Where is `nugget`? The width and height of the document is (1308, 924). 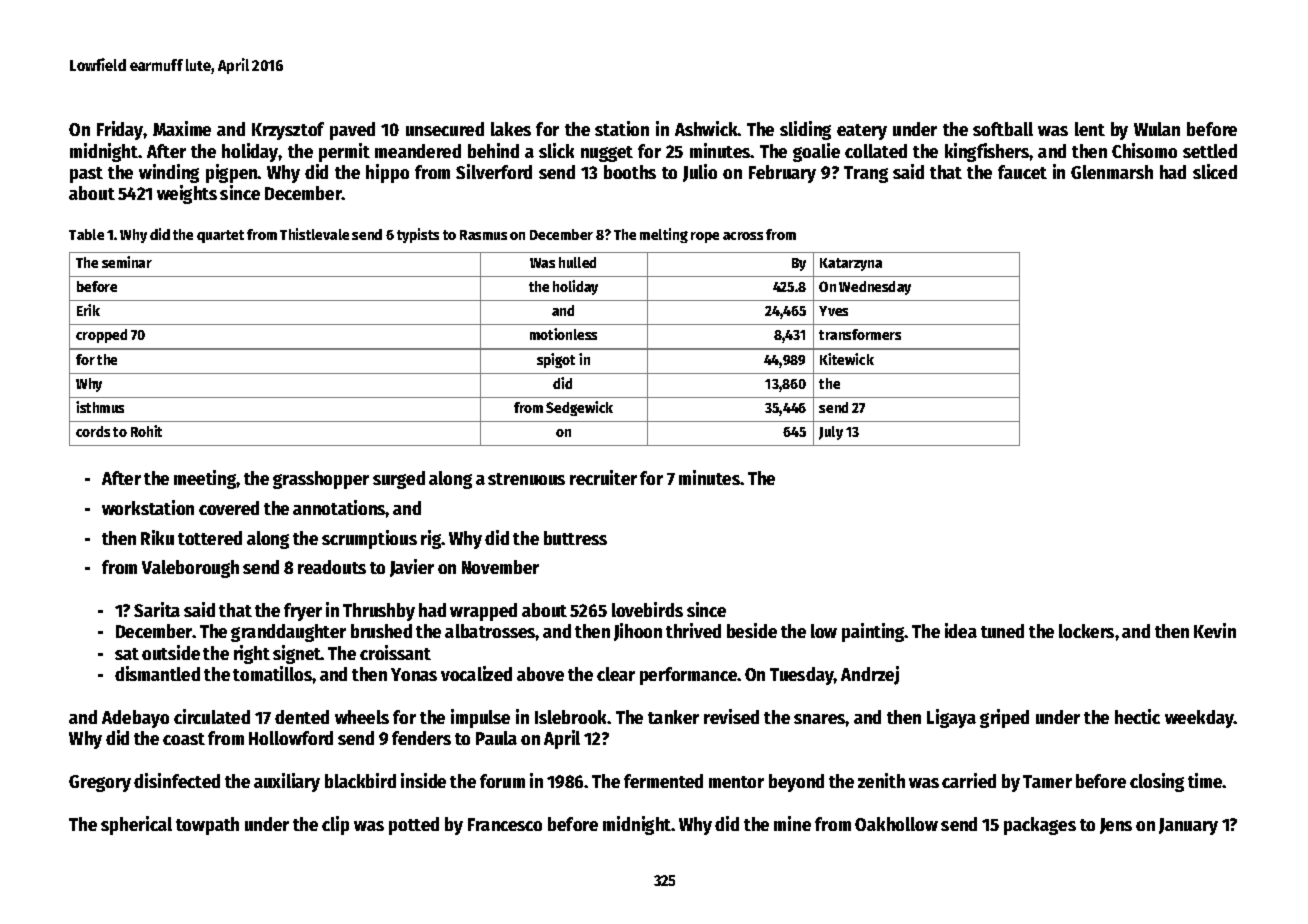 nugget is located at coordinates (607, 154).
